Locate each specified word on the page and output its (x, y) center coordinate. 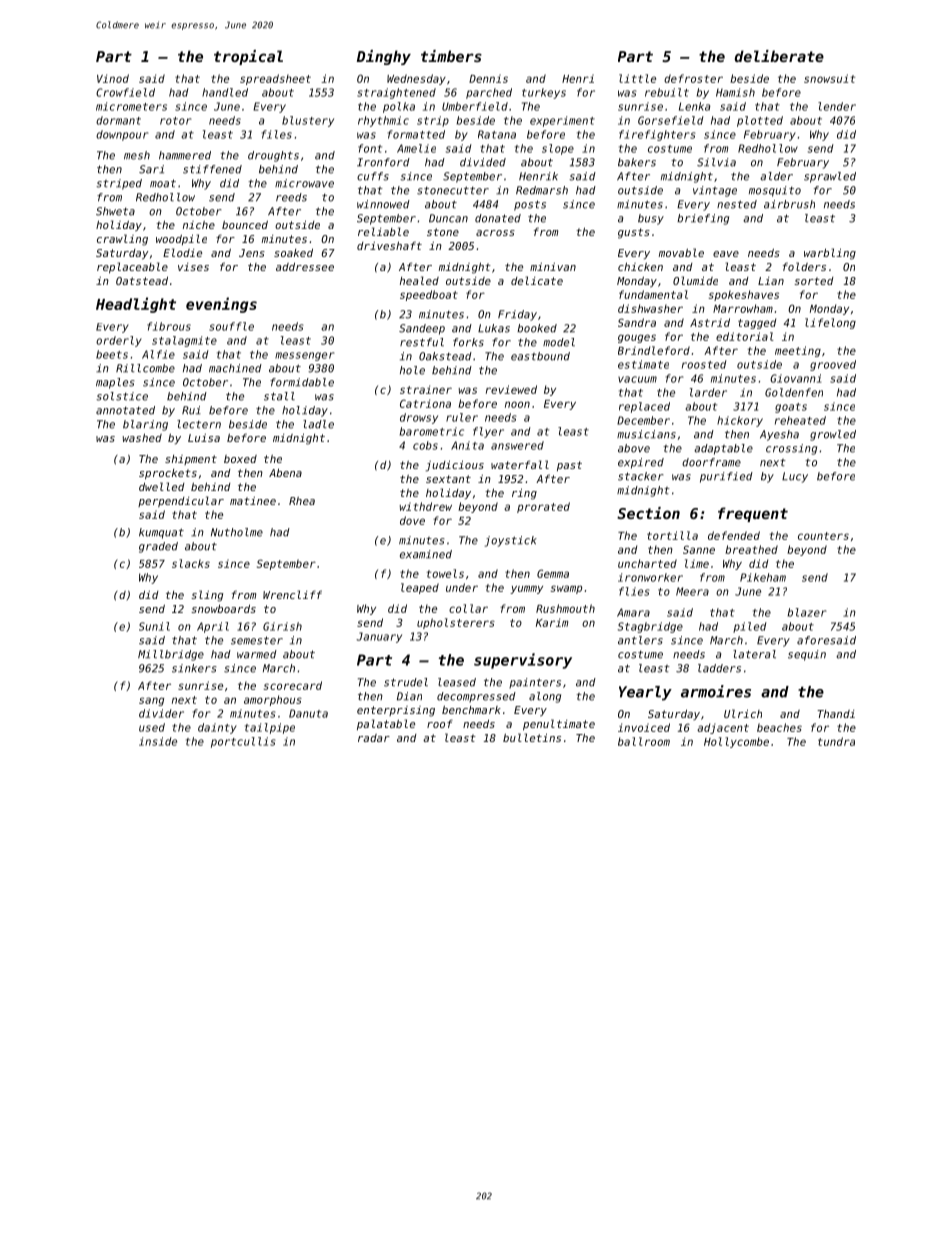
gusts (634, 233)
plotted (760, 121)
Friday (517, 315)
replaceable (132, 268)
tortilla (672, 535)
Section (648, 513)
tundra (836, 741)
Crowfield (125, 92)
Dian (409, 696)
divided (483, 162)
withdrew (426, 506)
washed (142, 437)
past (569, 466)
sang (151, 701)
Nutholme (237, 532)
